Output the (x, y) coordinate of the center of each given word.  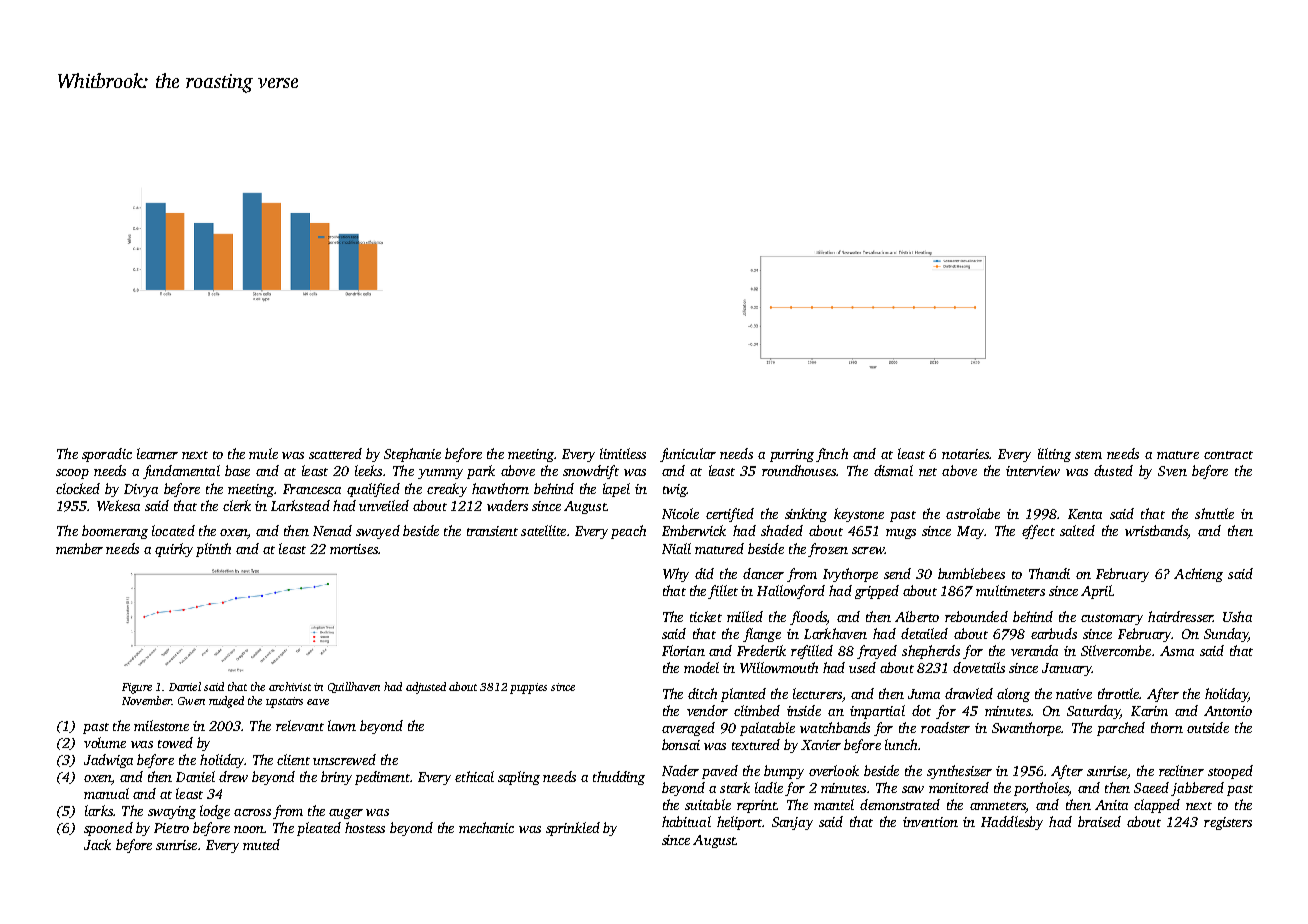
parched (1121, 729)
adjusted (426, 688)
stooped (1230, 772)
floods (808, 618)
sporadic (107, 455)
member (79, 548)
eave (318, 702)
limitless (623, 453)
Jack (97, 844)
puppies (528, 688)
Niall (676, 548)
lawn (342, 725)
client (293, 759)
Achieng (1198, 575)
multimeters (1010, 590)
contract (1228, 455)
